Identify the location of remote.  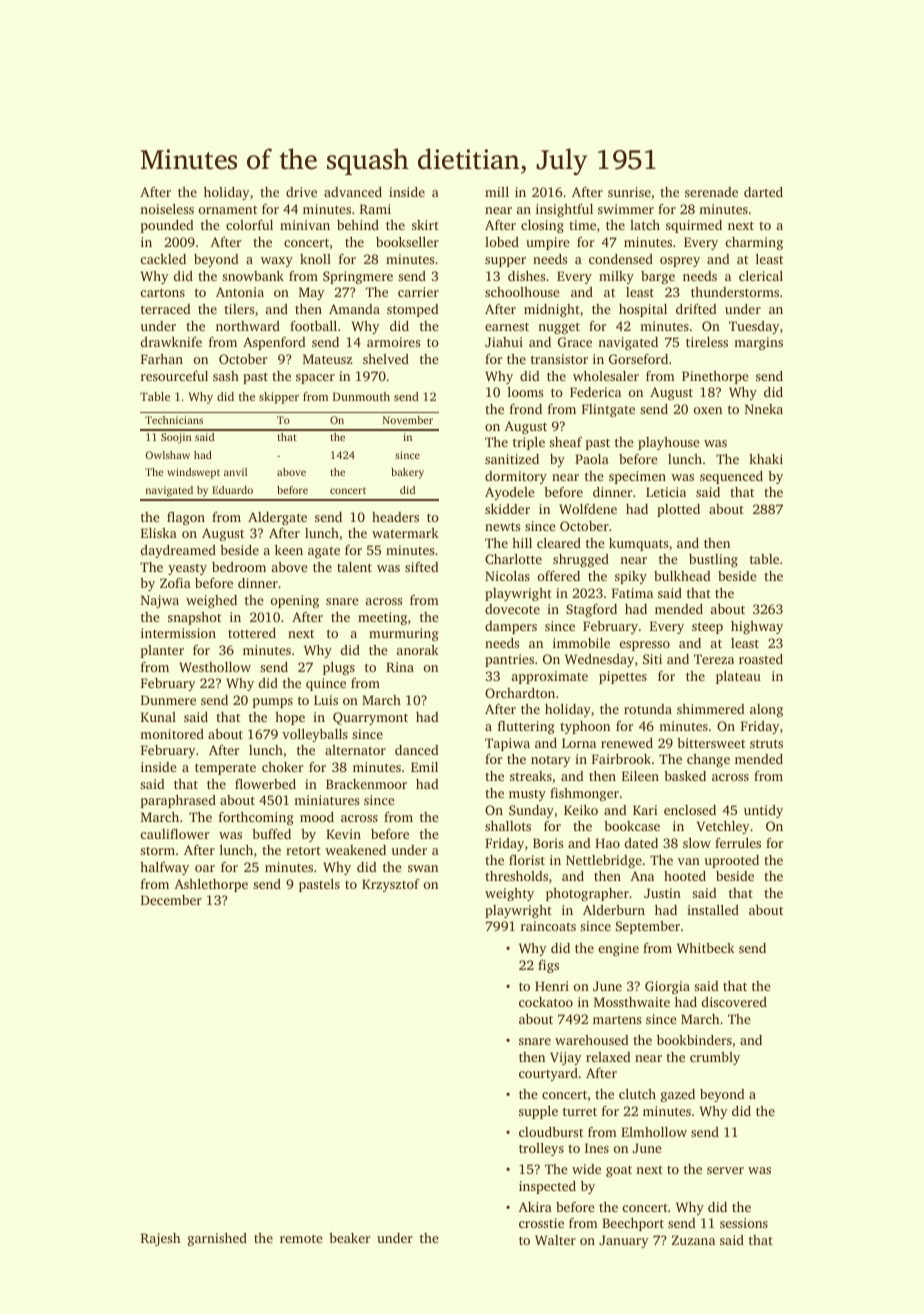
(301, 1238).
